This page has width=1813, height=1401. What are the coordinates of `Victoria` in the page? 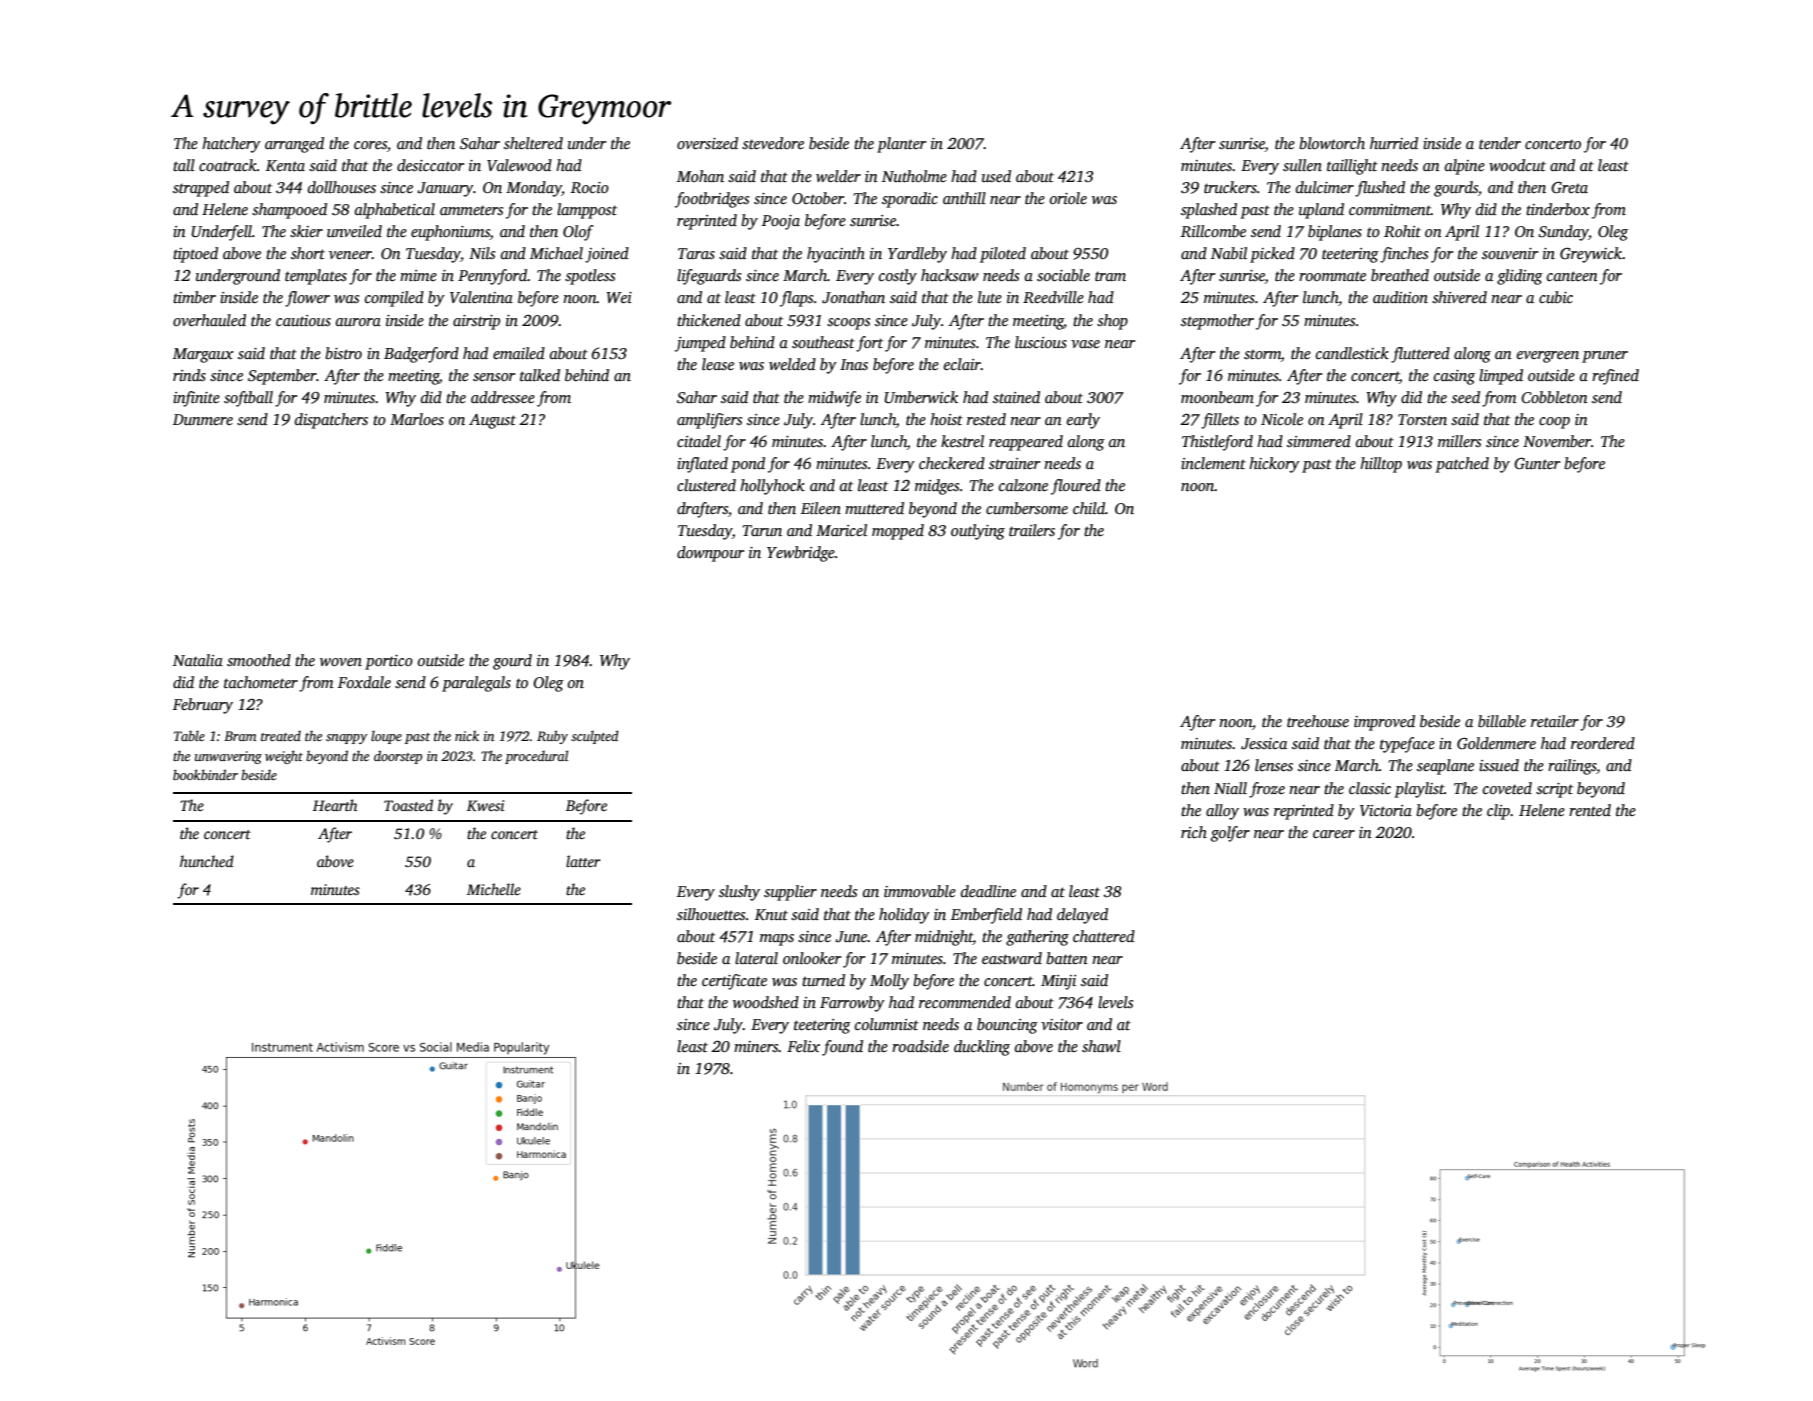 It's located at (1386, 810).
